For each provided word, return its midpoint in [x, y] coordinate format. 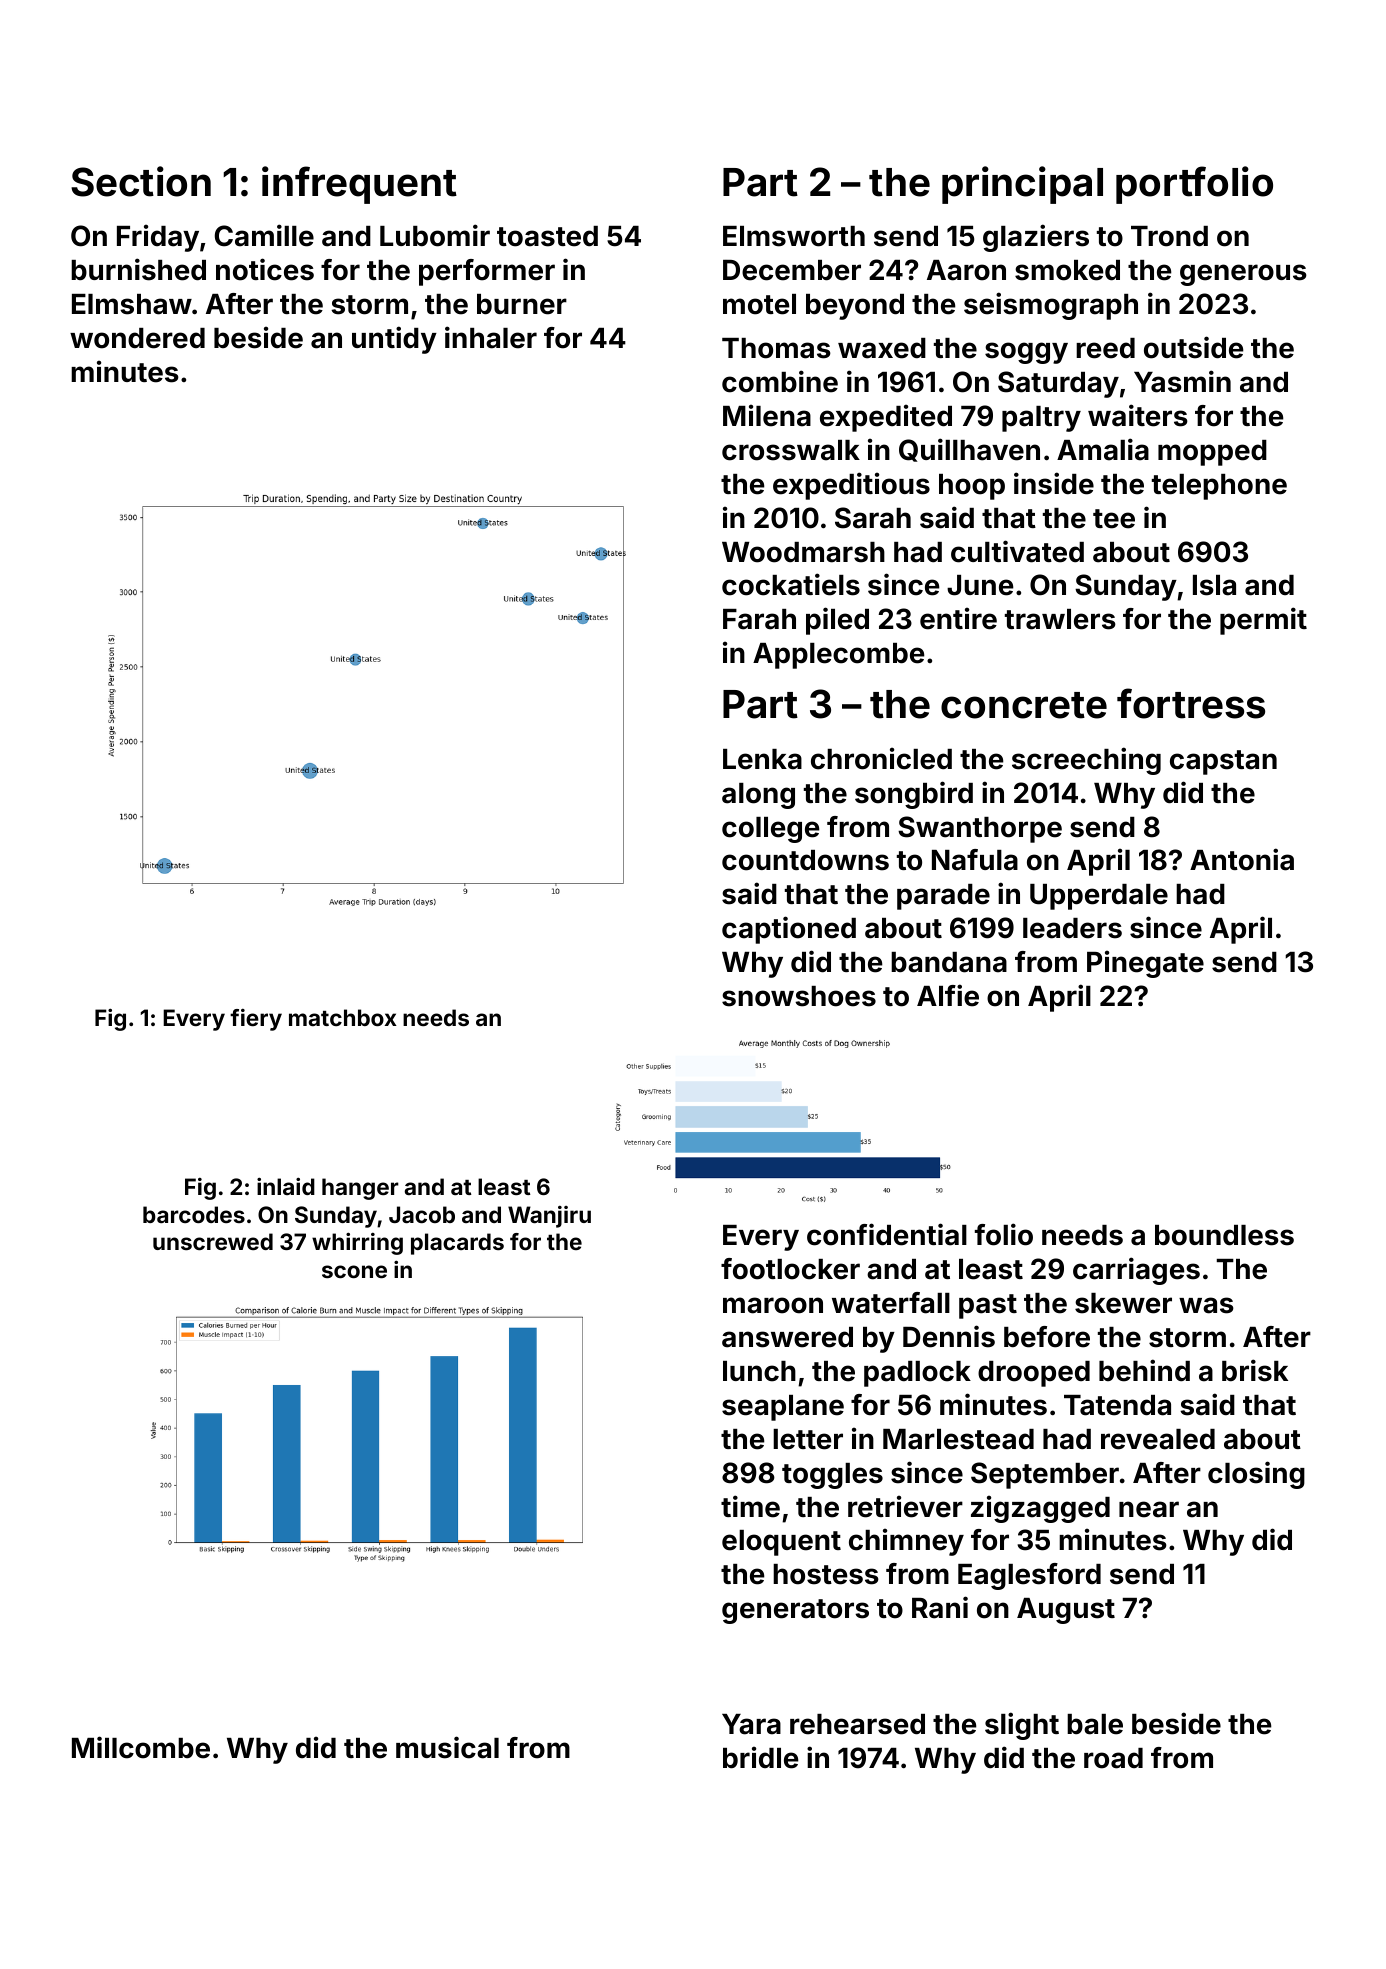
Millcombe [141, 1747]
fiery [256, 1020]
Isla [1214, 585]
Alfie [948, 995]
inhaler [491, 337]
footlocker [790, 1269]
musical [447, 1747]
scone [354, 1271]
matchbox [343, 1017]
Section [141, 181]
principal [1022, 185]
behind [1144, 1370]
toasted [547, 236]
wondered [137, 338]
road [1113, 1758]
